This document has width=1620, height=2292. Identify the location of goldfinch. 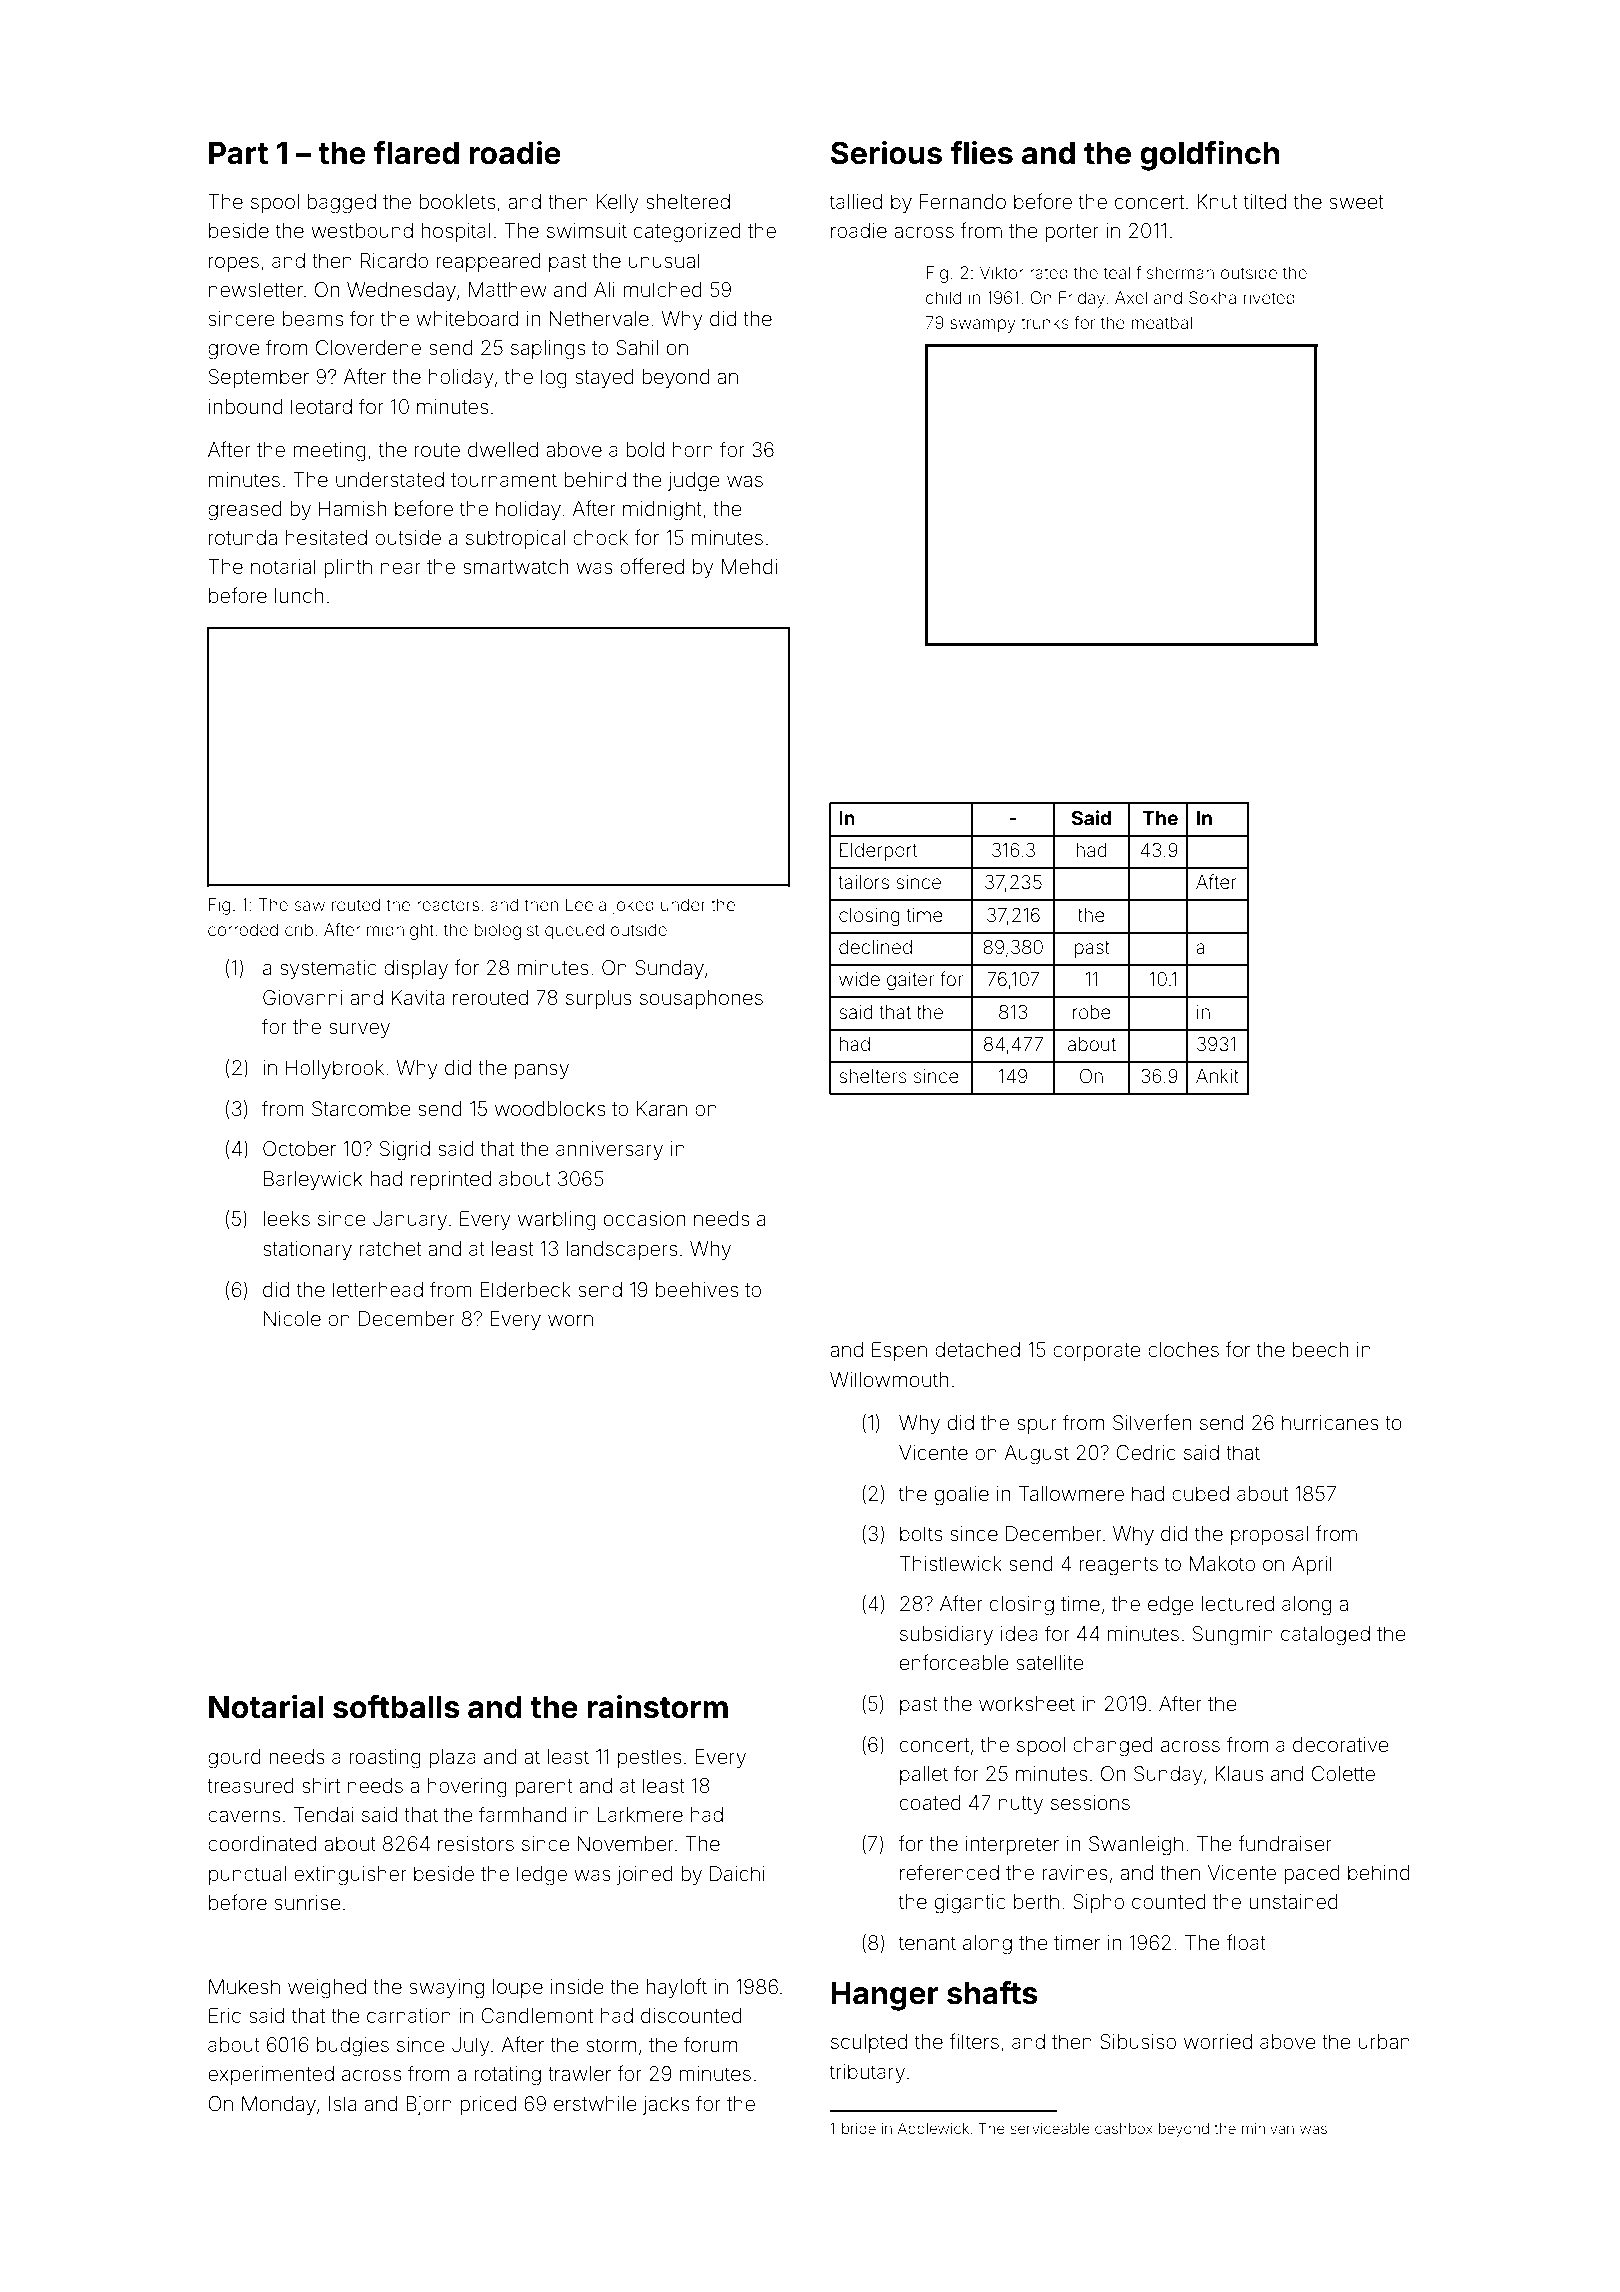
(1209, 155).
